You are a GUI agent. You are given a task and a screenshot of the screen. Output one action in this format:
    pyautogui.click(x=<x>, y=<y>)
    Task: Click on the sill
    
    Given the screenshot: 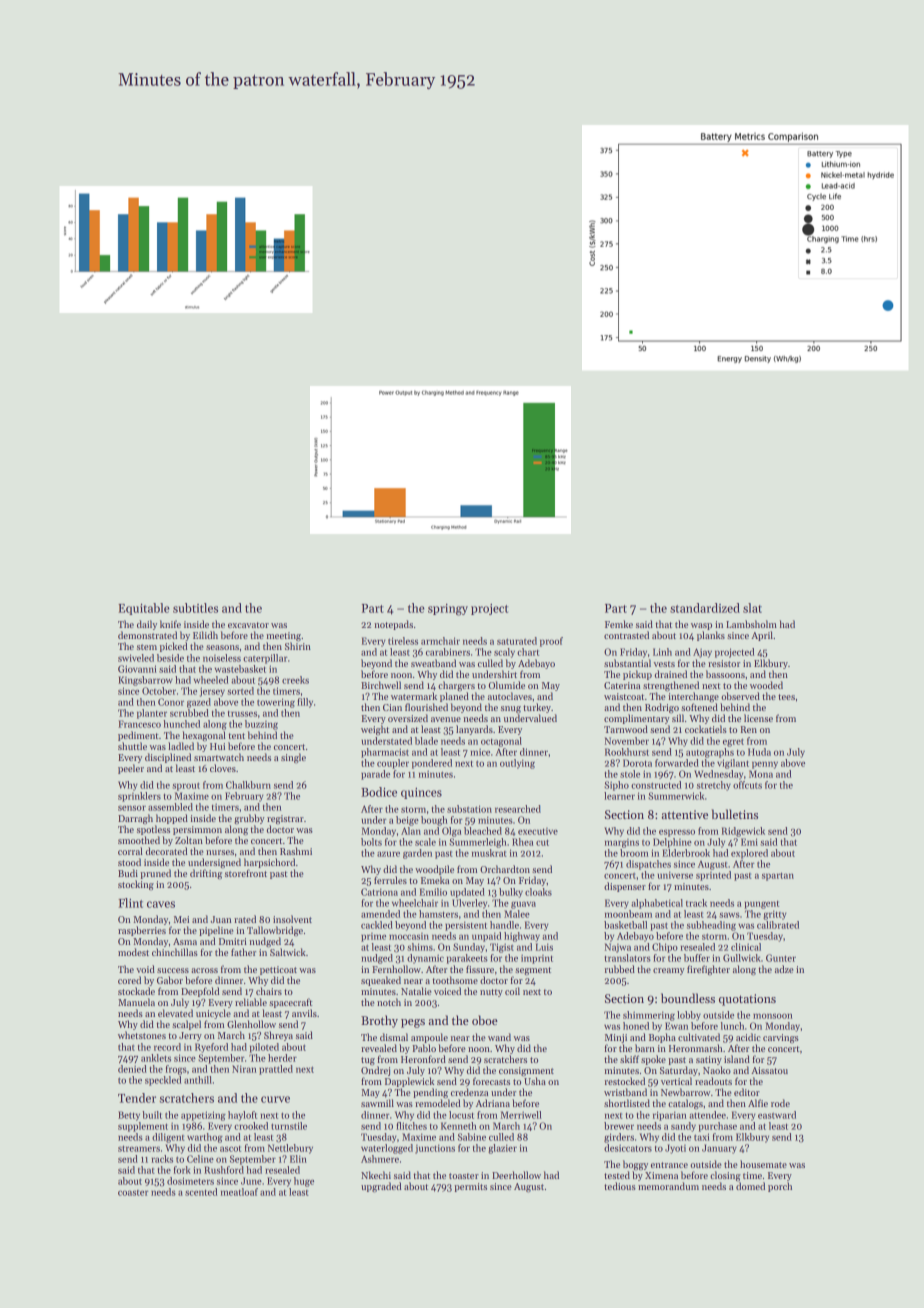 What is the action you would take?
    pyautogui.click(x=678, y=718)
